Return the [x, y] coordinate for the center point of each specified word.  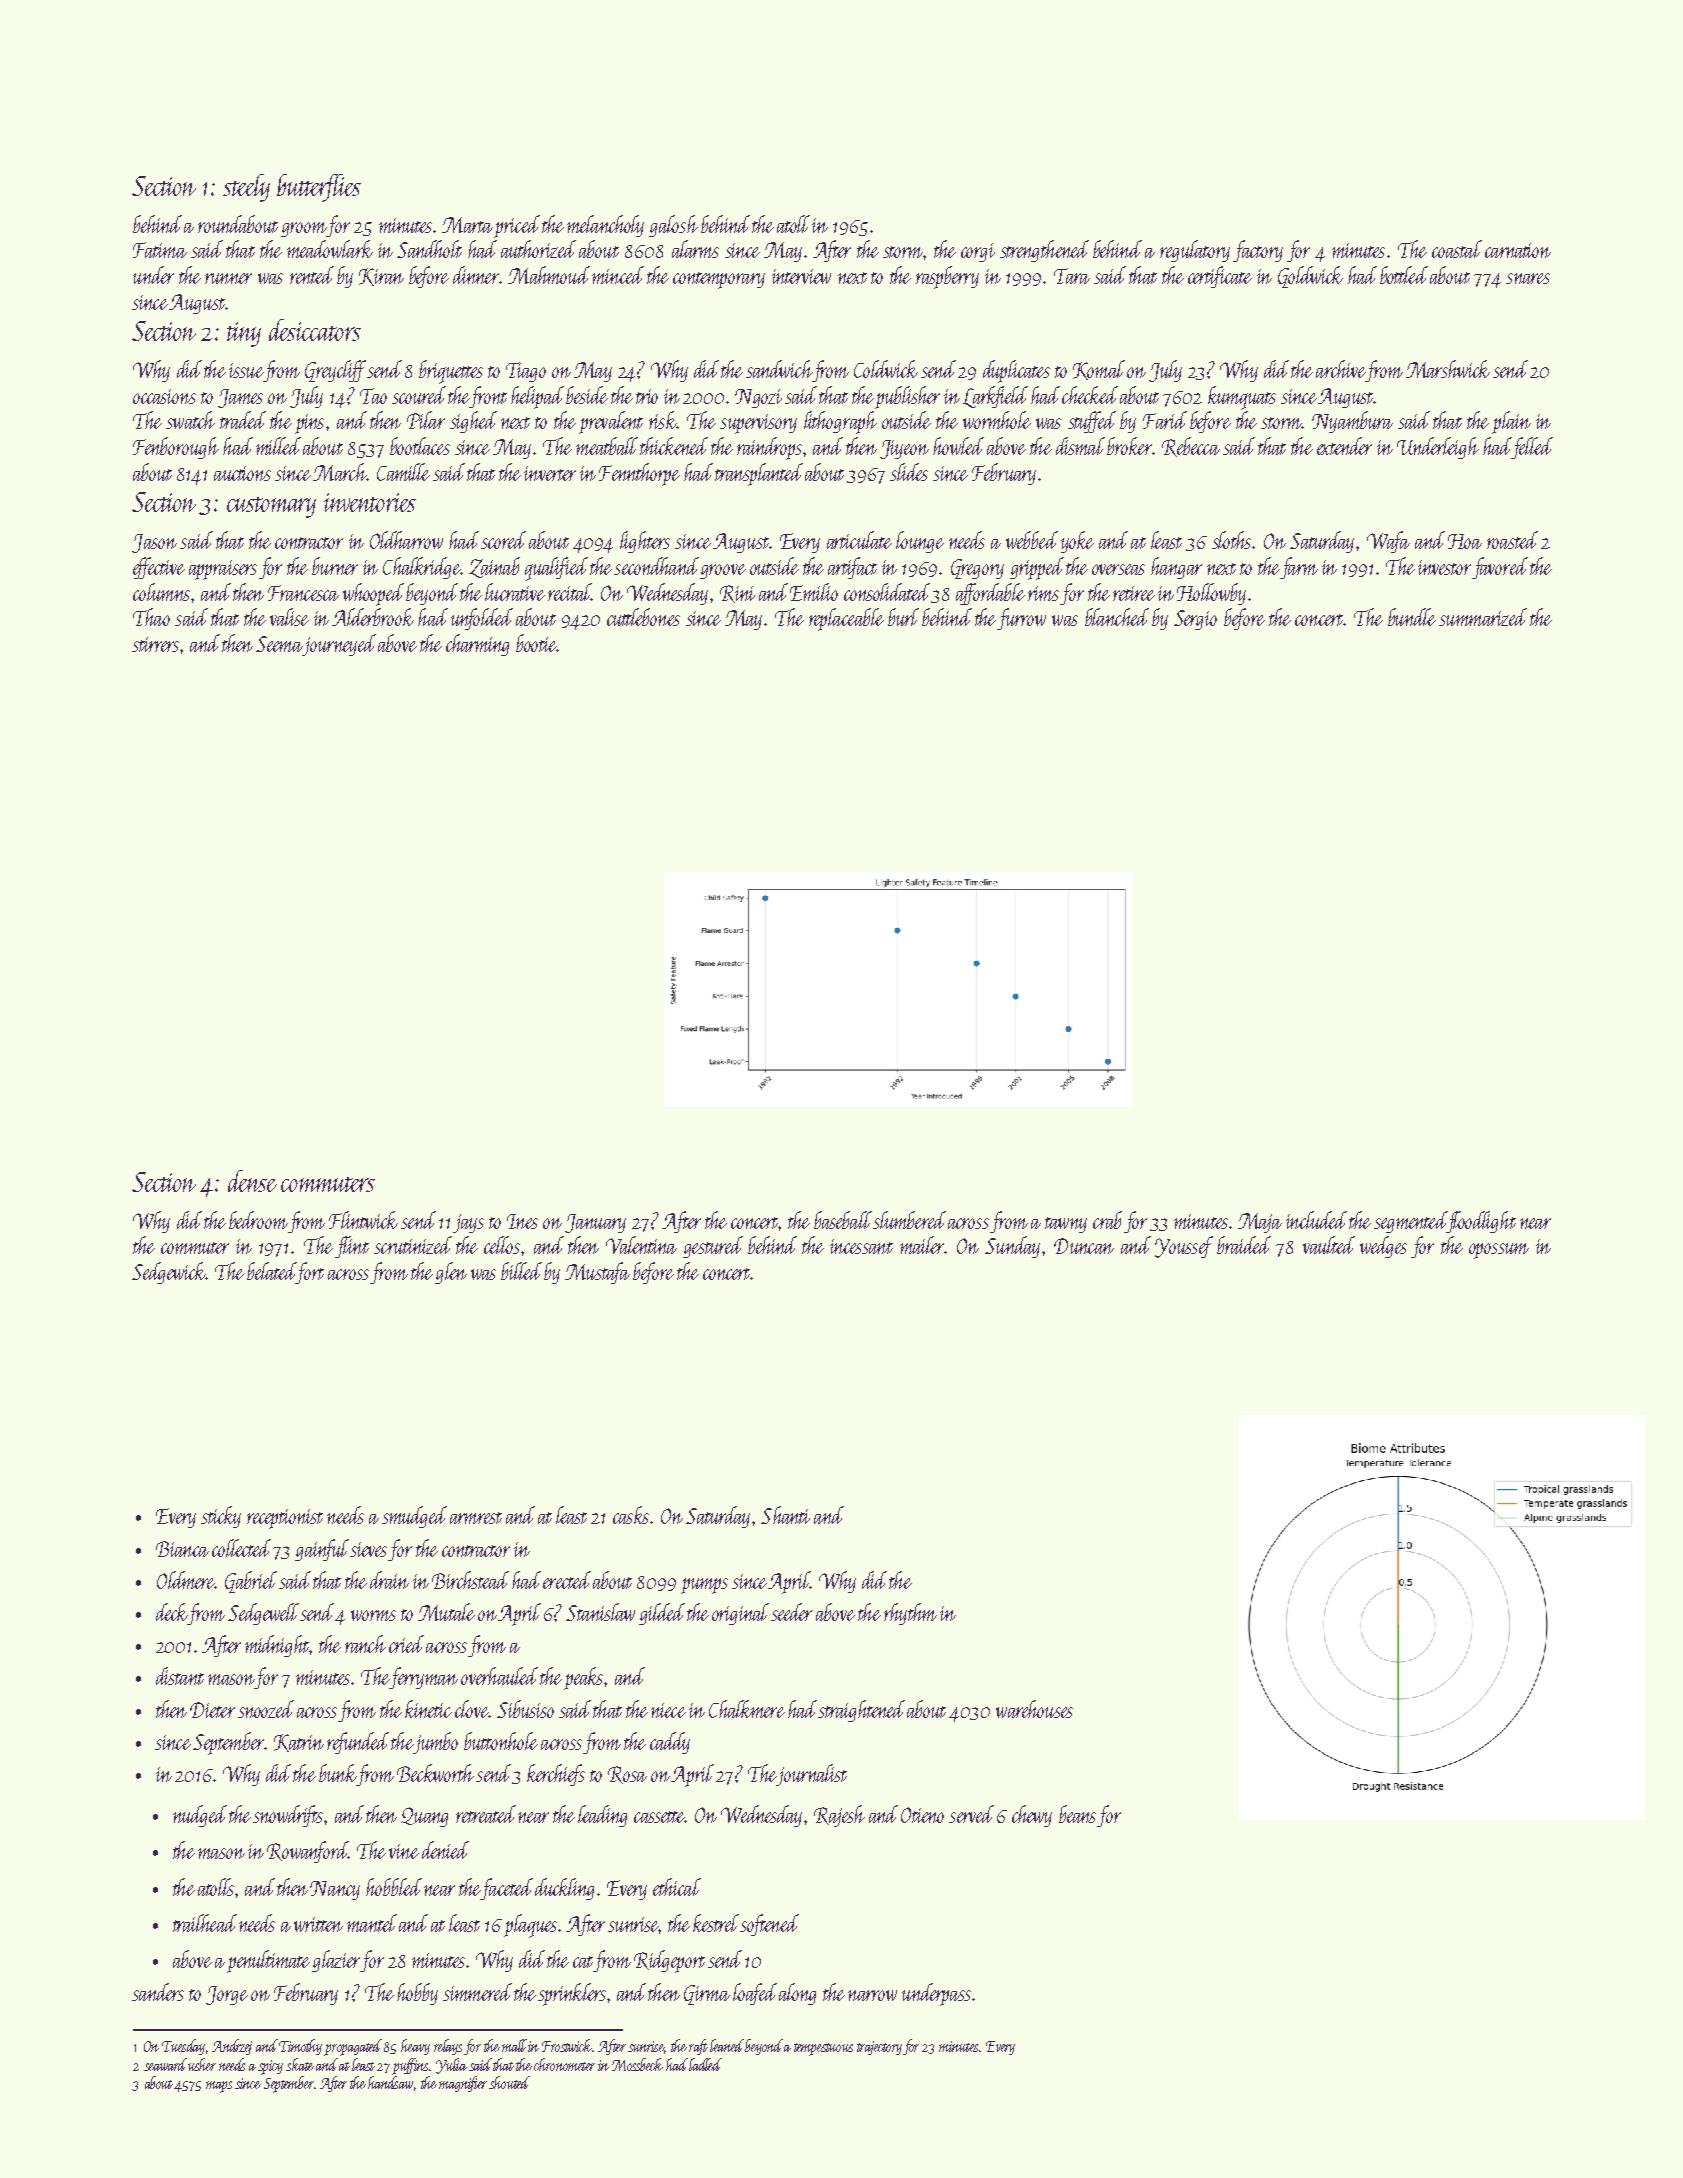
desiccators [315, 330]
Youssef [1184, 1247]
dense [252, 1181]
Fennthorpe [639, 474]
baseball [843, 1220]
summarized [1483, 617]
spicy [270, 2067]
